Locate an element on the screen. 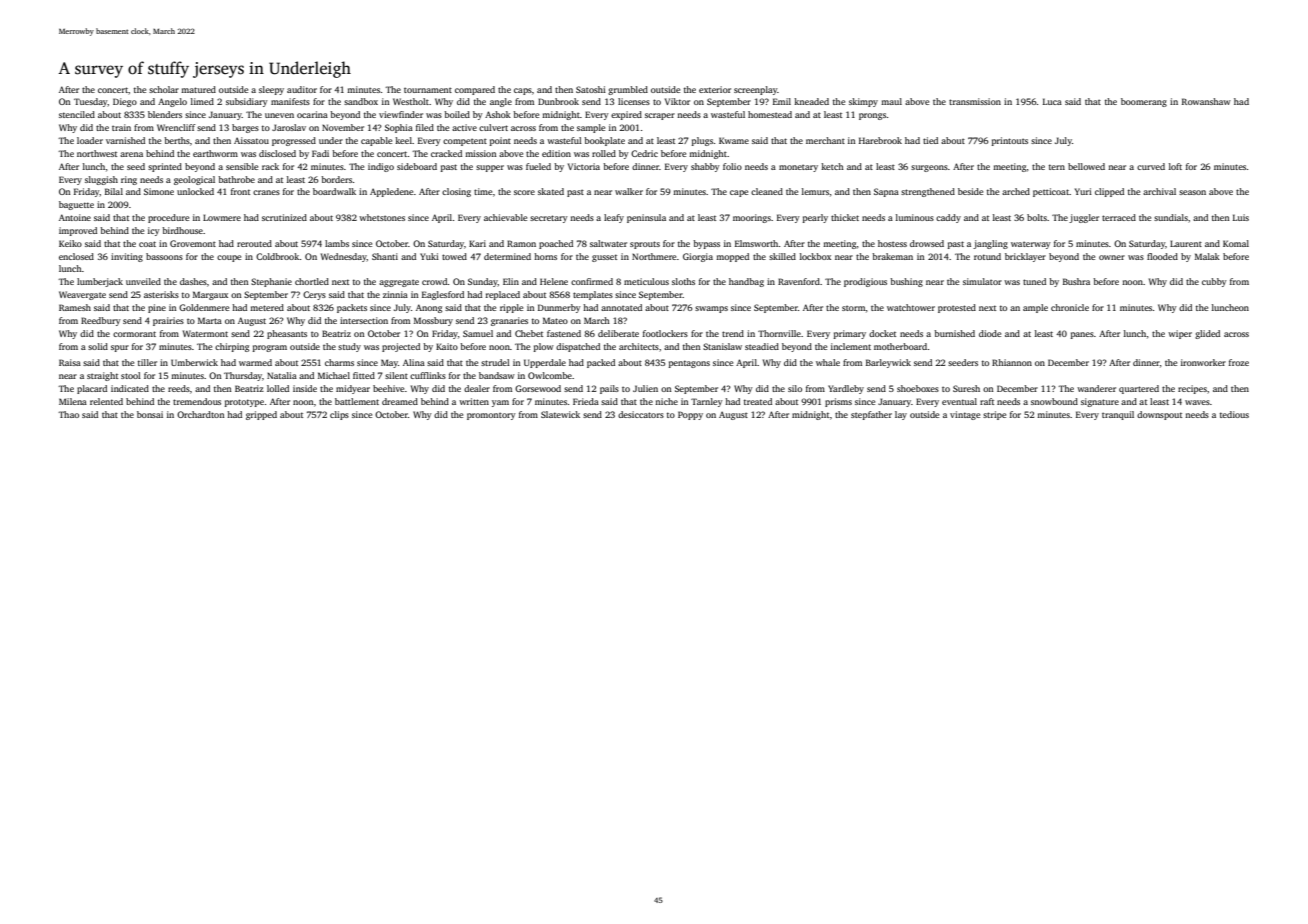 This screenshot has width=1308, height=924. tournament is located at coordinates (428, 90).
